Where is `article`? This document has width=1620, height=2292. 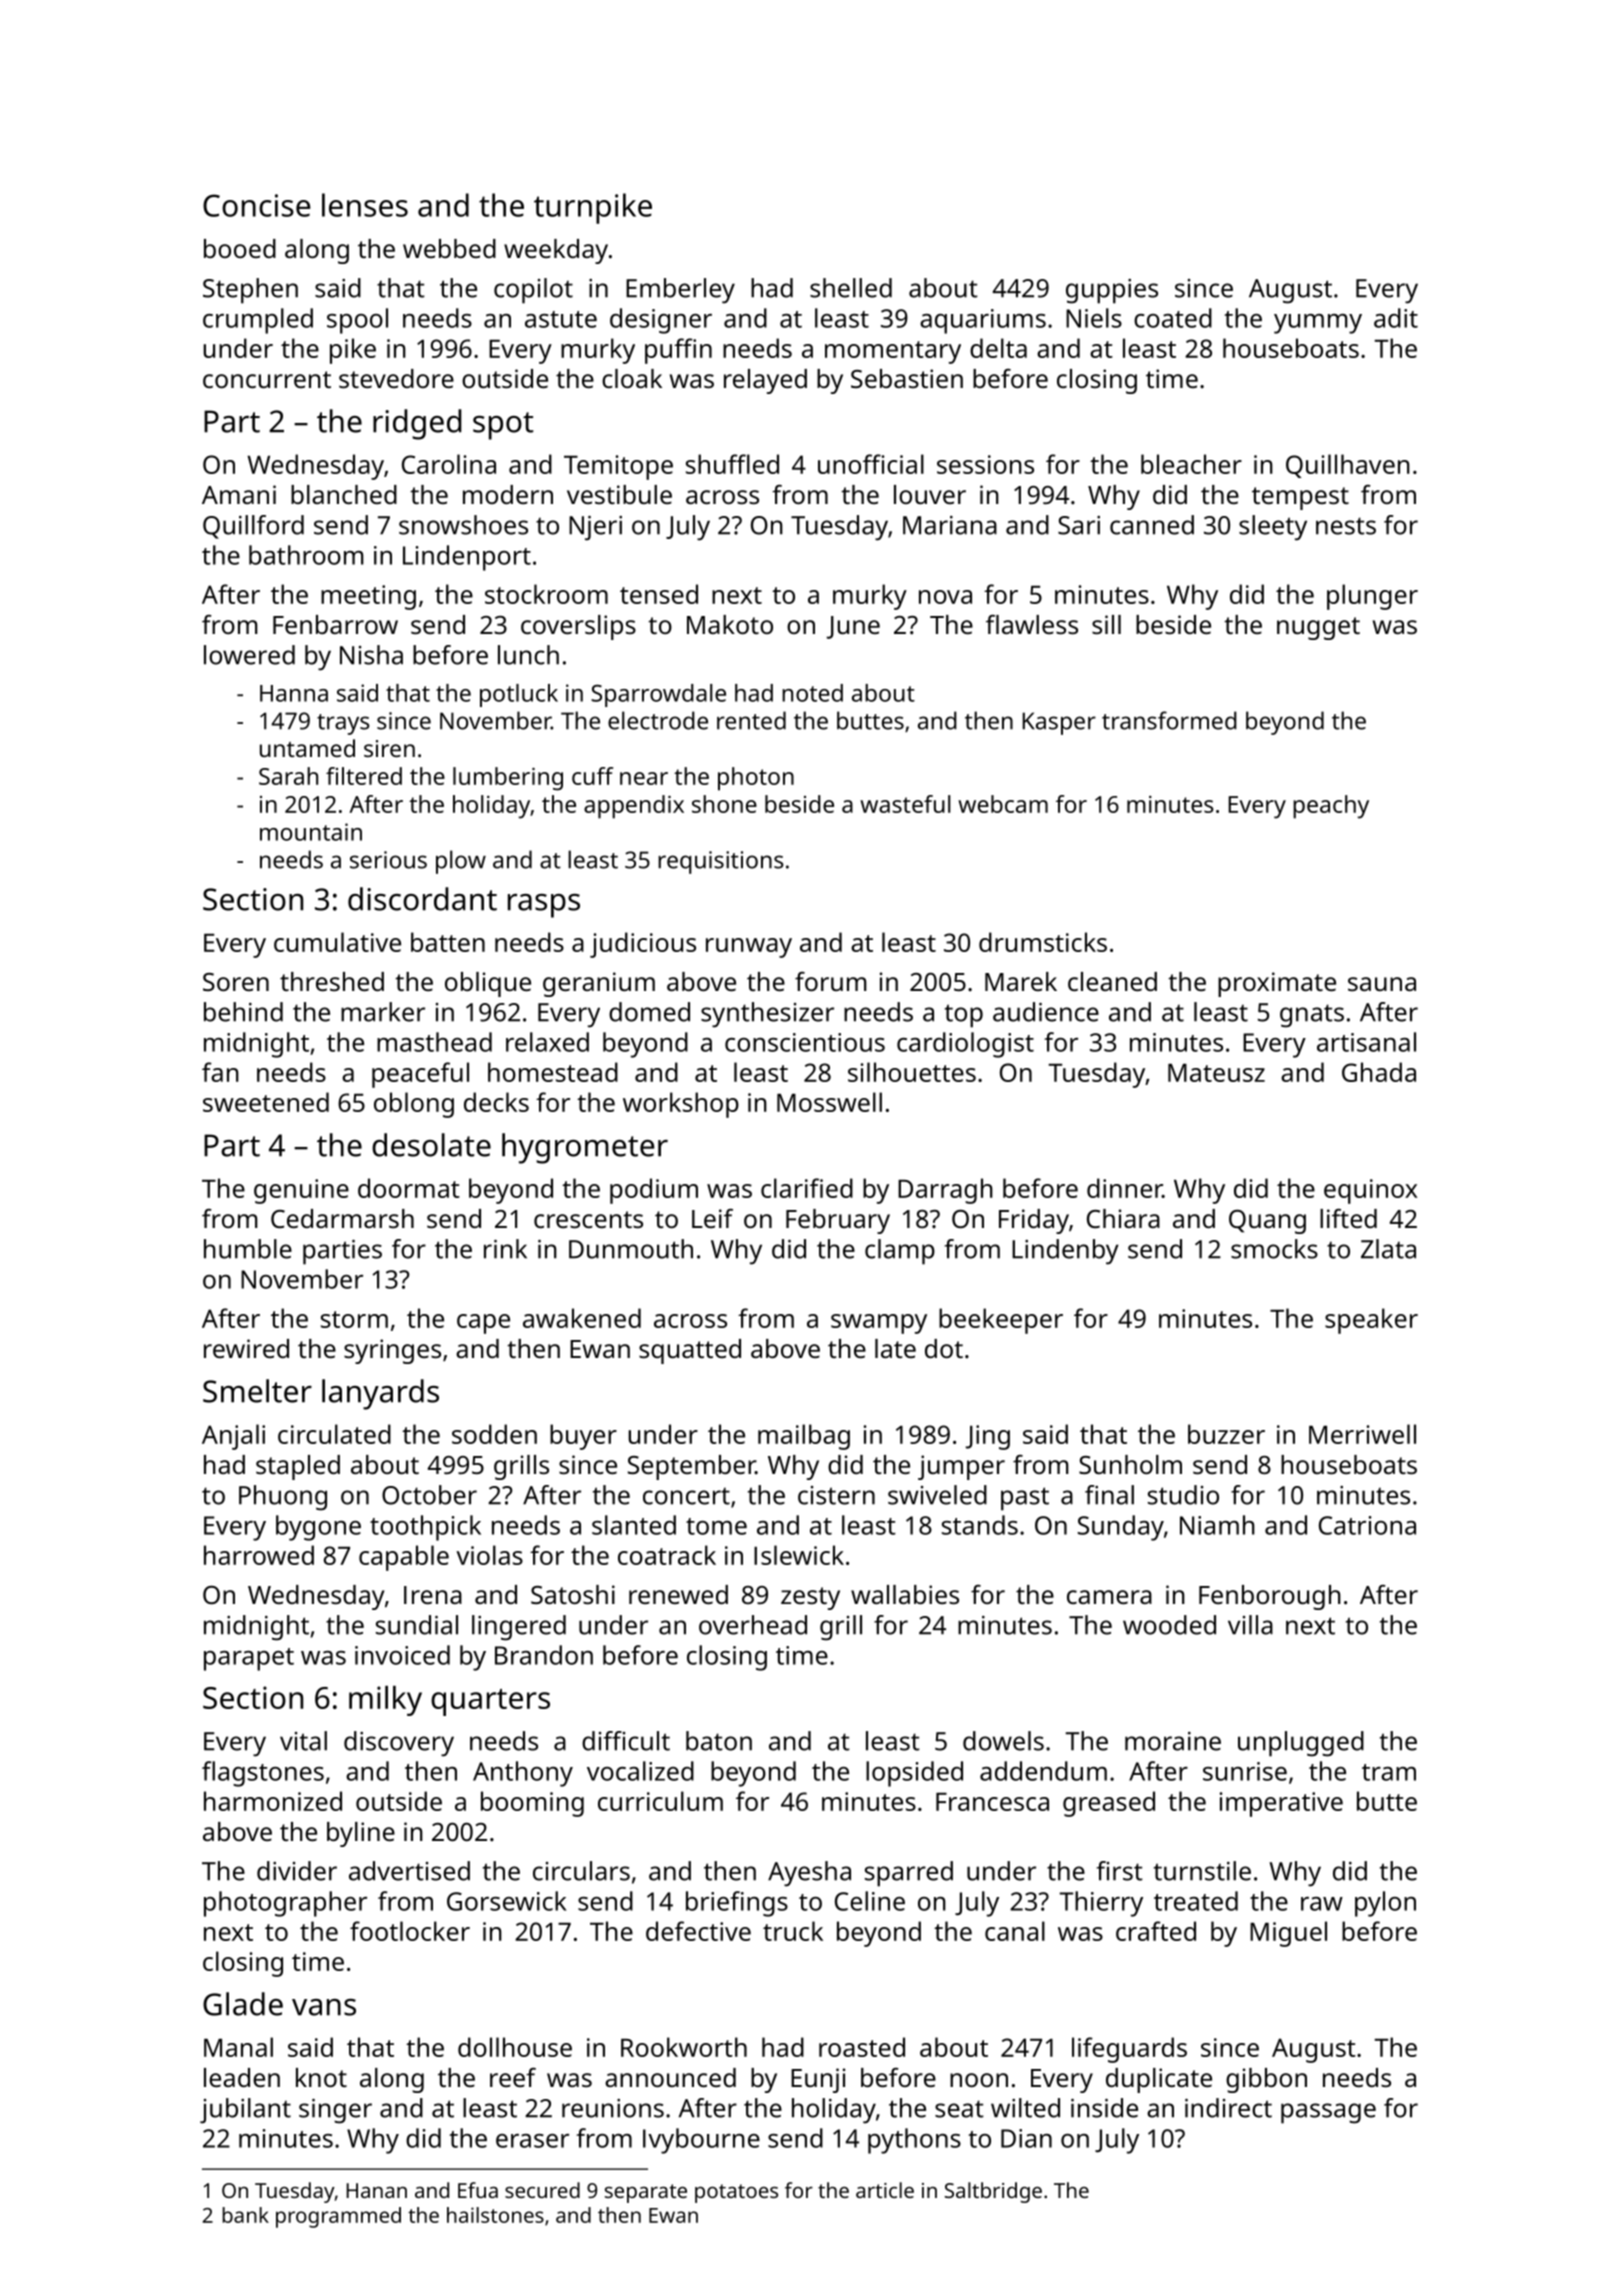
article is located at coordinates (885, 2190).
